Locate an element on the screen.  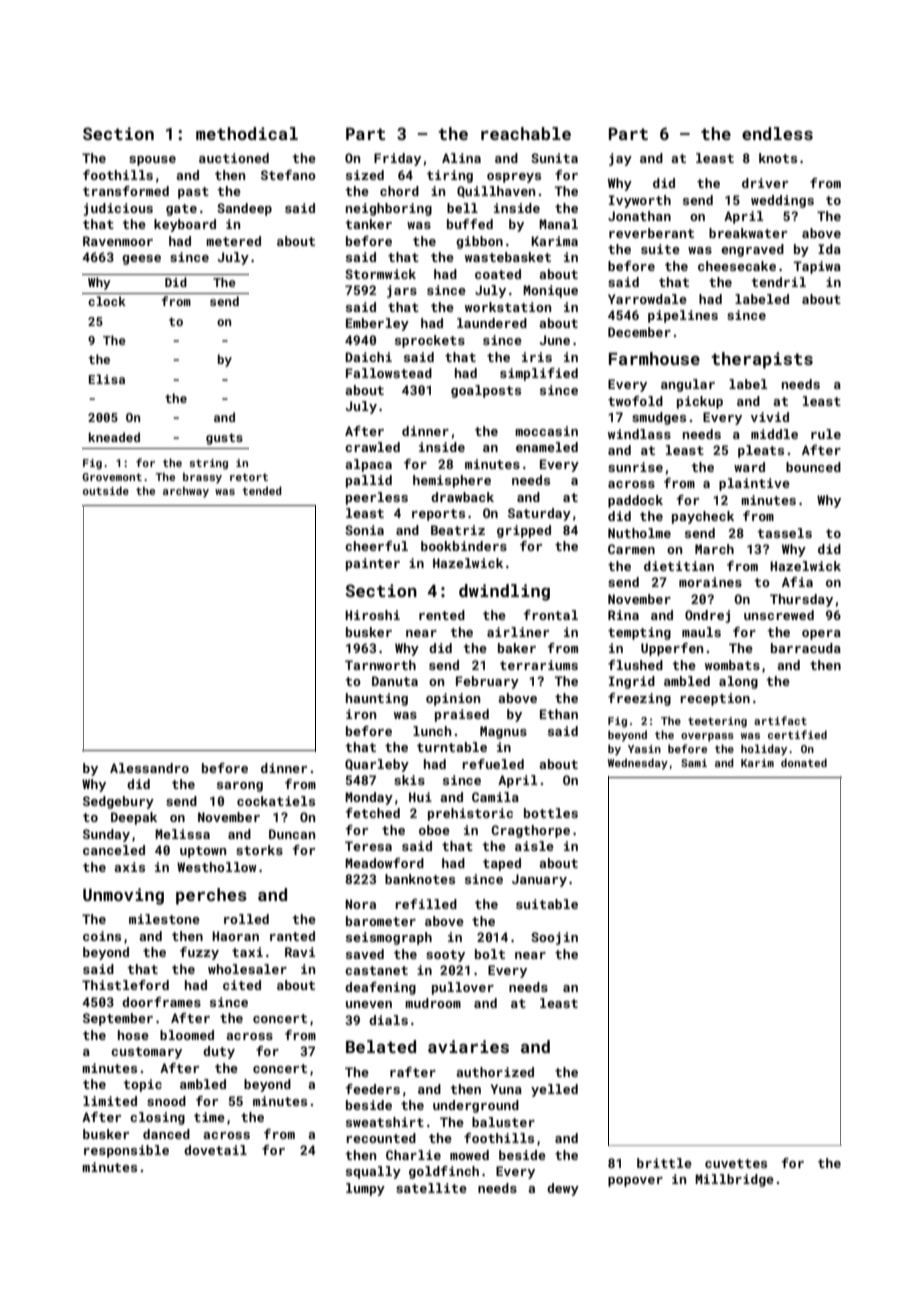
driver is located at coordinates (765, 183).
